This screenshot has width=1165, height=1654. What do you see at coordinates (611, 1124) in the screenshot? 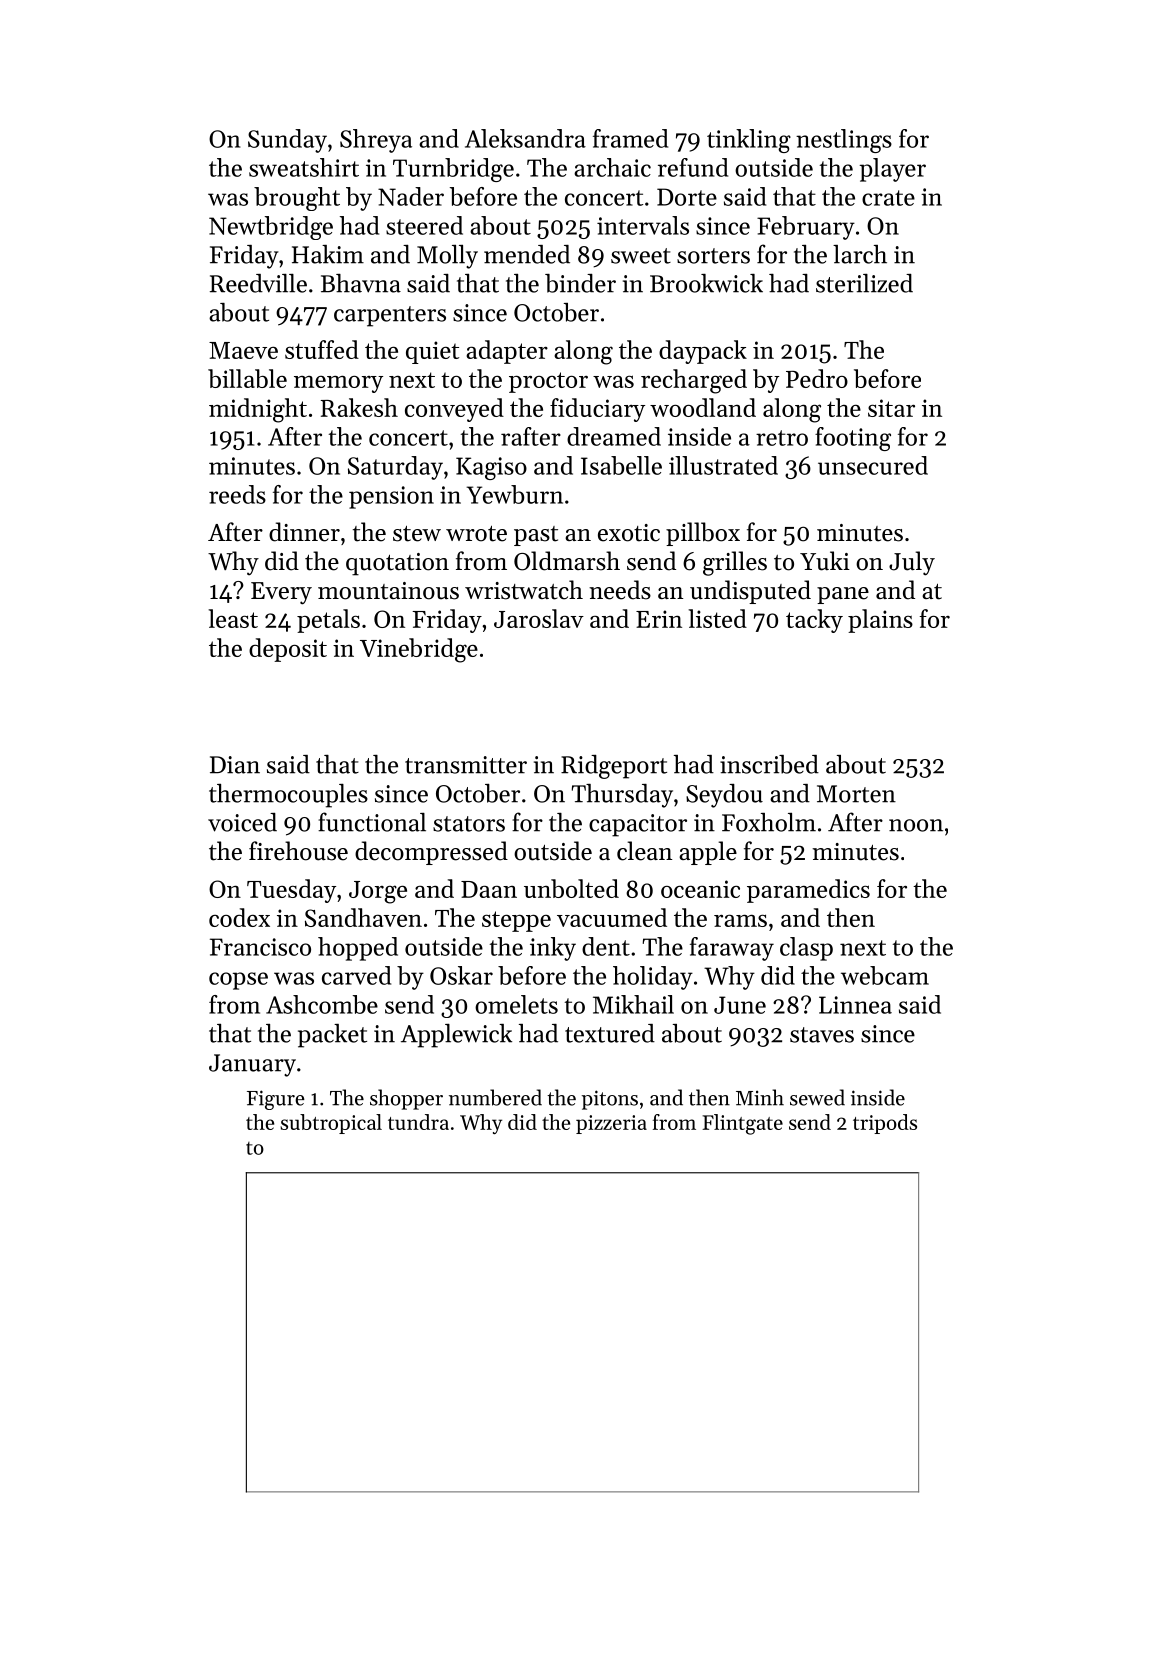
I see `pizzeria` at bounding box center [611, 1124].
